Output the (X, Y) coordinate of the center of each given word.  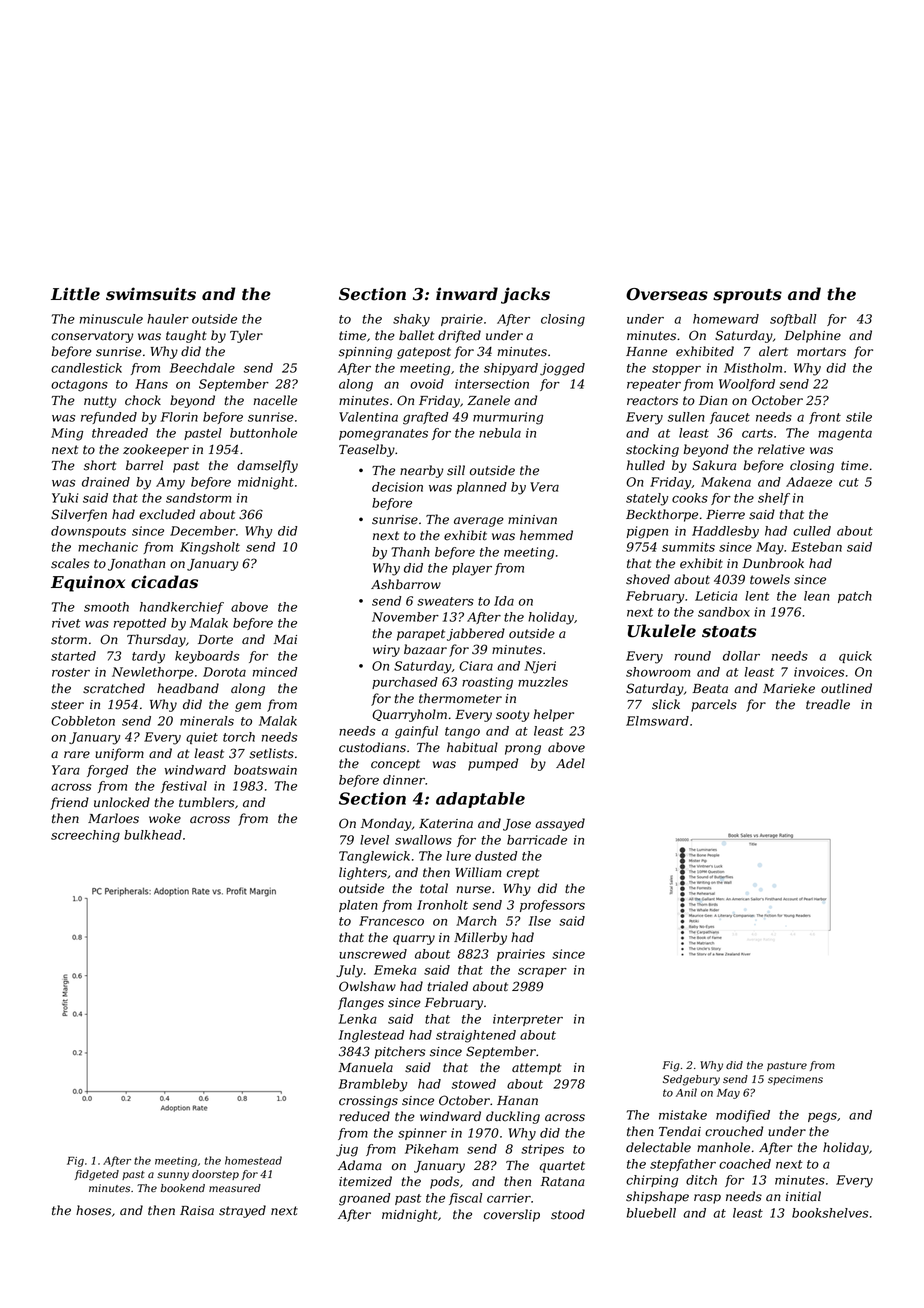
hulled (646, 465)
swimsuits (151, 294)
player (472, 569)
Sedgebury (691, 1080)
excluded (167, 514)
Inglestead (371, 1036)
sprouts (747, 296)
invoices (819, 672)
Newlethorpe (153, 673)
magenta (845, 435)
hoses (93, 1210)
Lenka (358, 1019)
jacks (525, 295)
